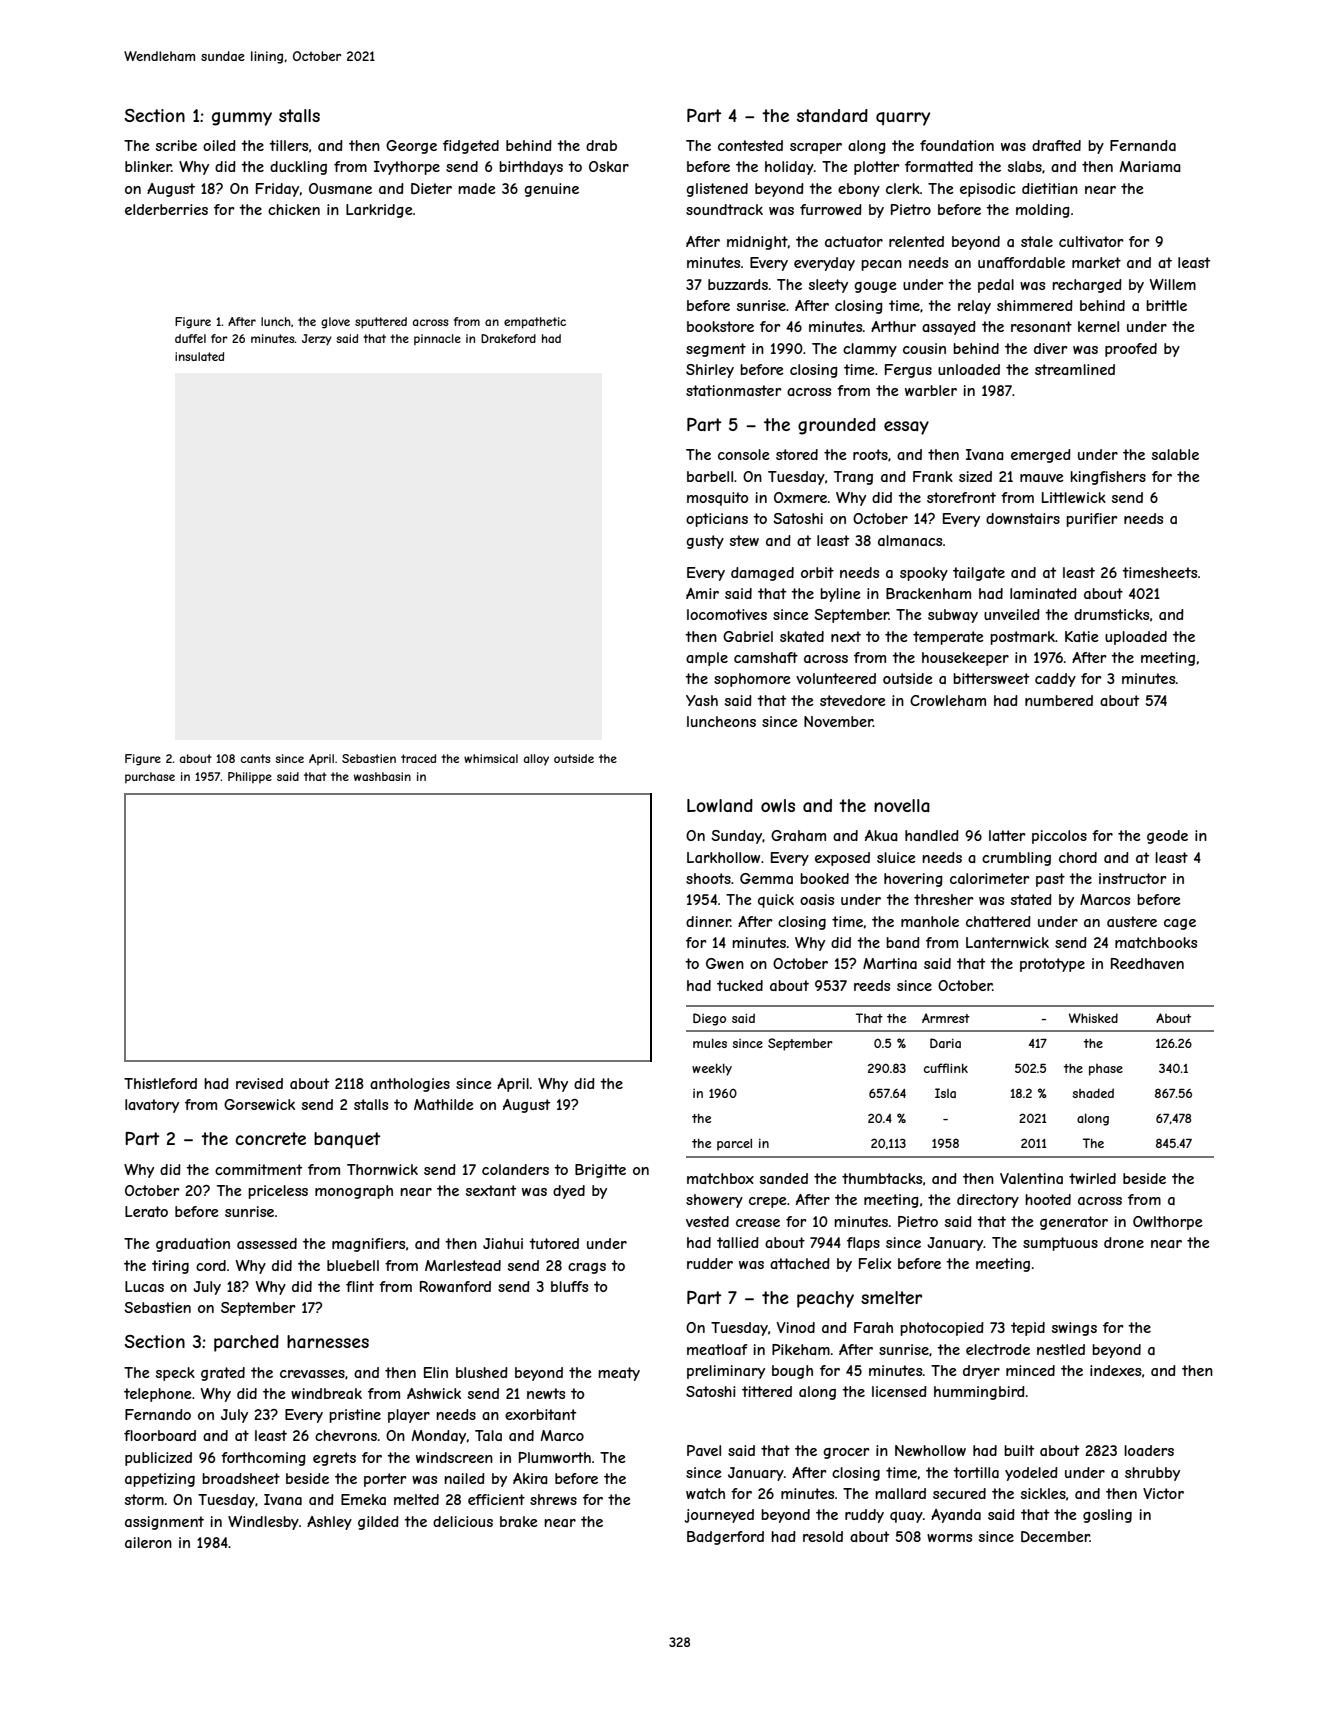  Describe the element at coordinates (410, 1085) in the document. I see `anthologies` at that location.
